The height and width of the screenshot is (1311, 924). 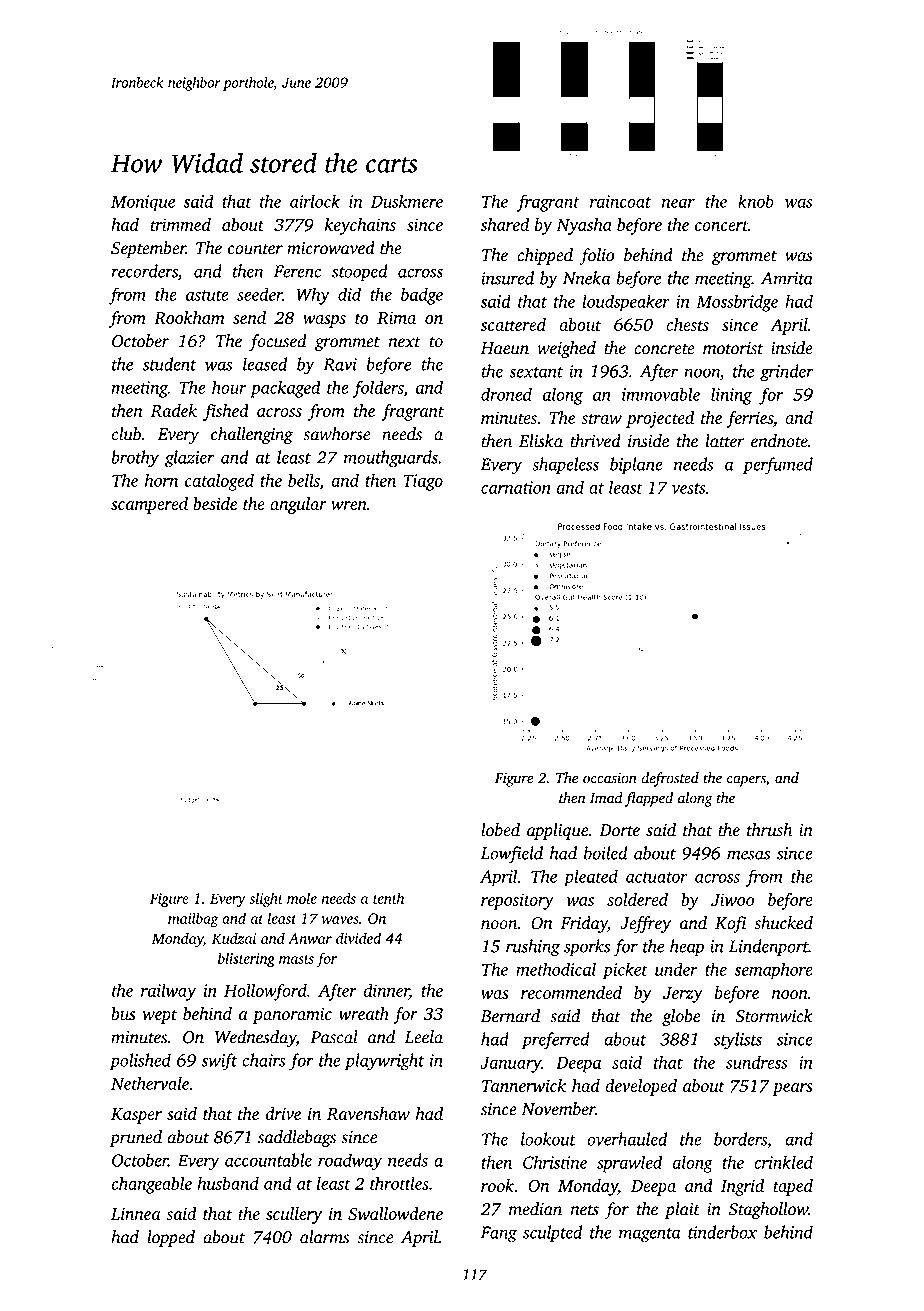 I want to click on raincoat, so click(x=620, y=201).
